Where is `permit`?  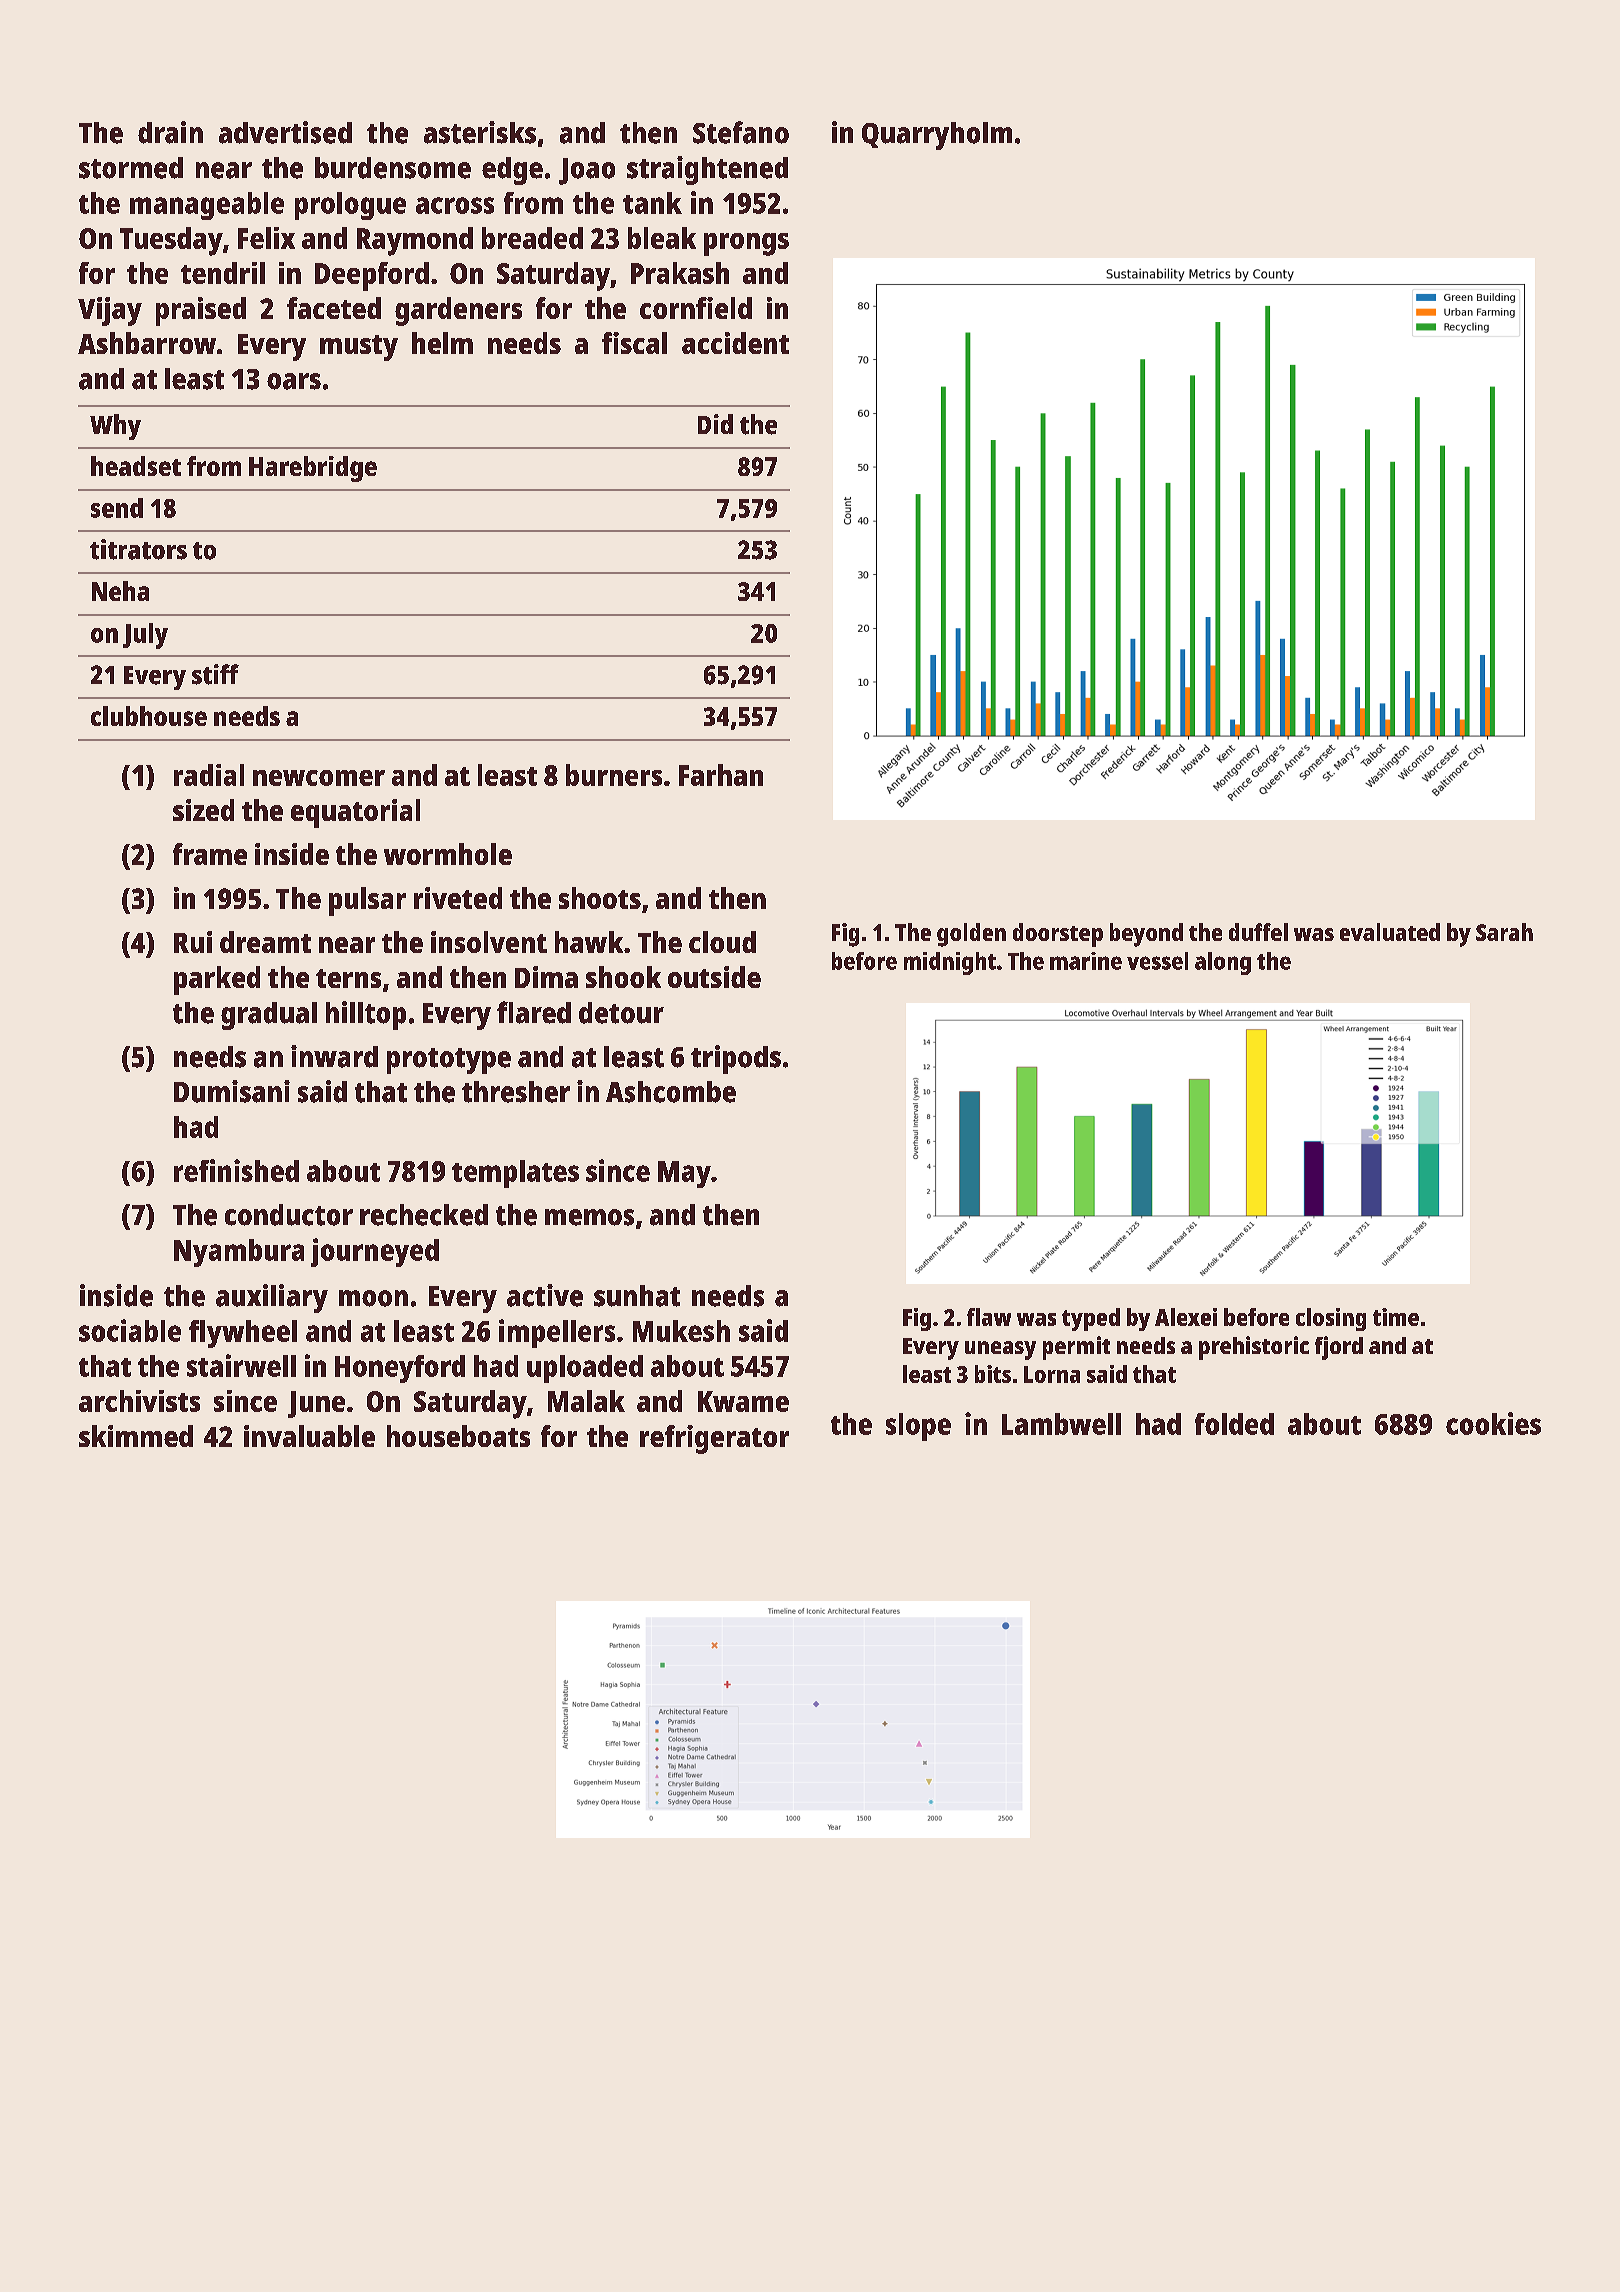
permit is located at coordinates (1076, 1348).
